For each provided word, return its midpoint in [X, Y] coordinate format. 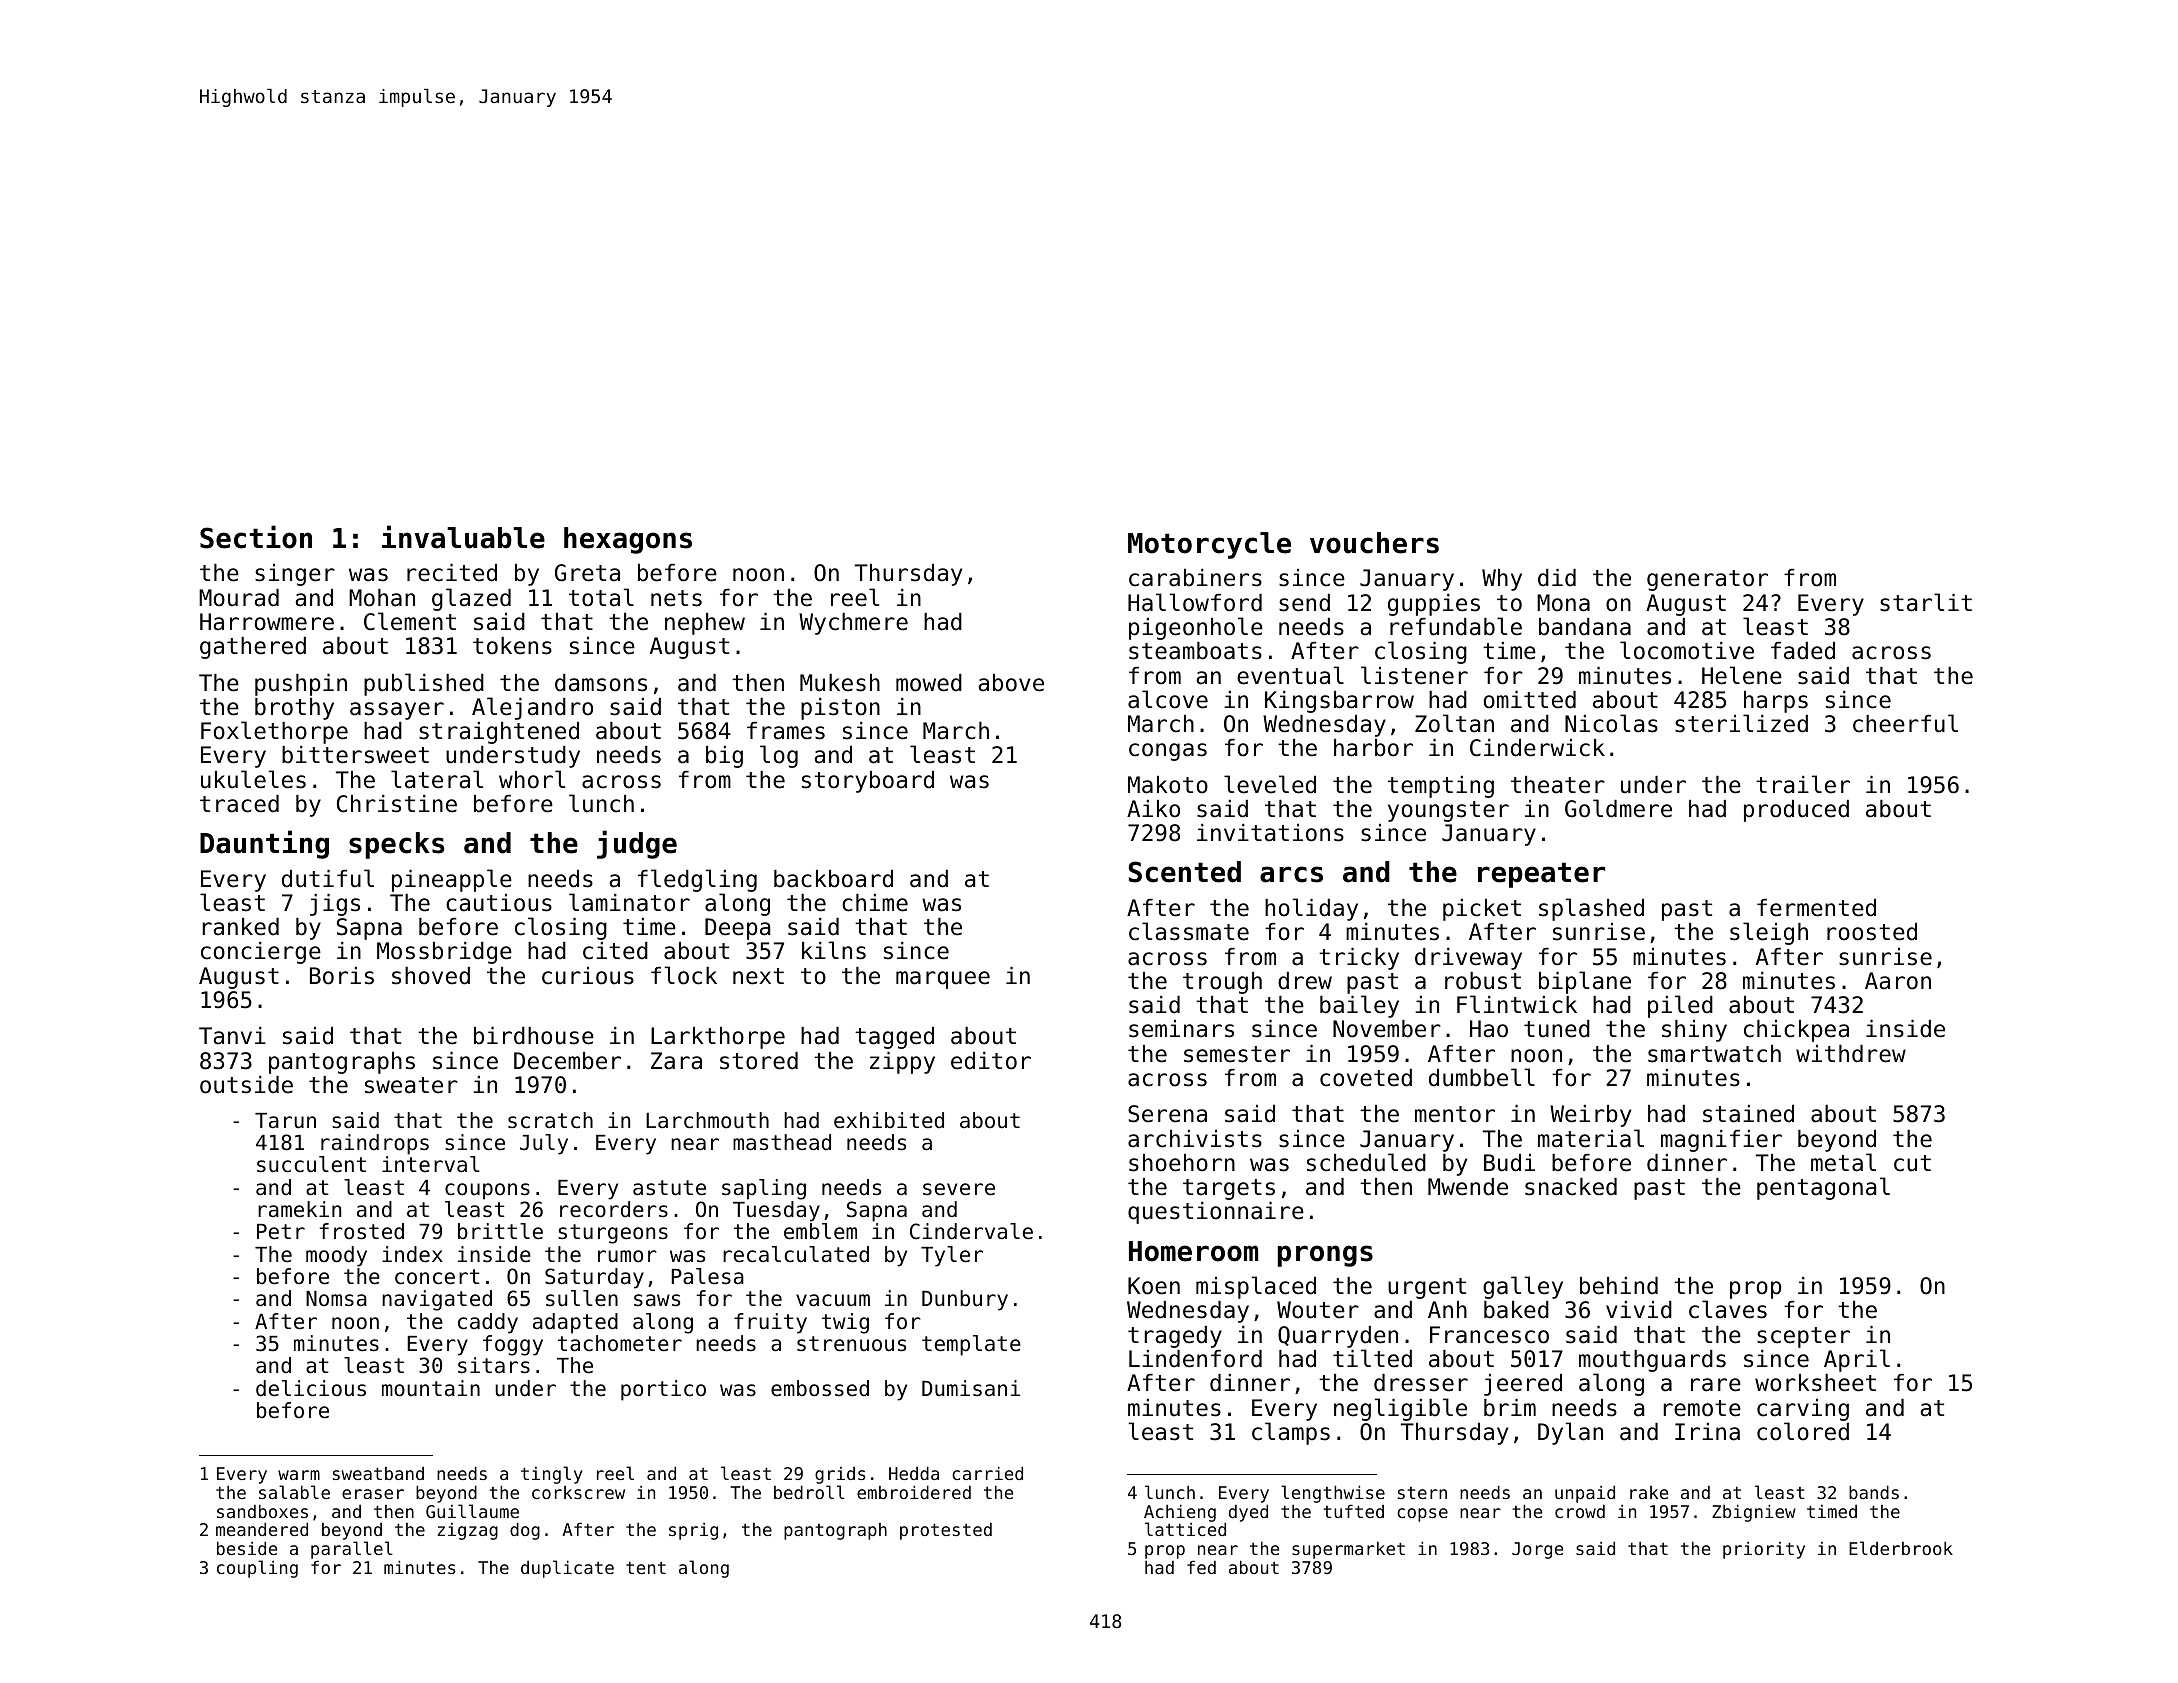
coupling [257, 1569]
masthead [782, 1142]
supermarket [1348, 1550]
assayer [397, 711]
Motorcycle [1209, 545]
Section [256, 537]
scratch [550, 1120]
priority [1764, 1550]
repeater [1541, 875]
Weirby [1590, 1116]
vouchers [1374, 543]
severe [959, 1189]
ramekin [299, 1209]
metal [1843, 1162]
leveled [1270, 784]
